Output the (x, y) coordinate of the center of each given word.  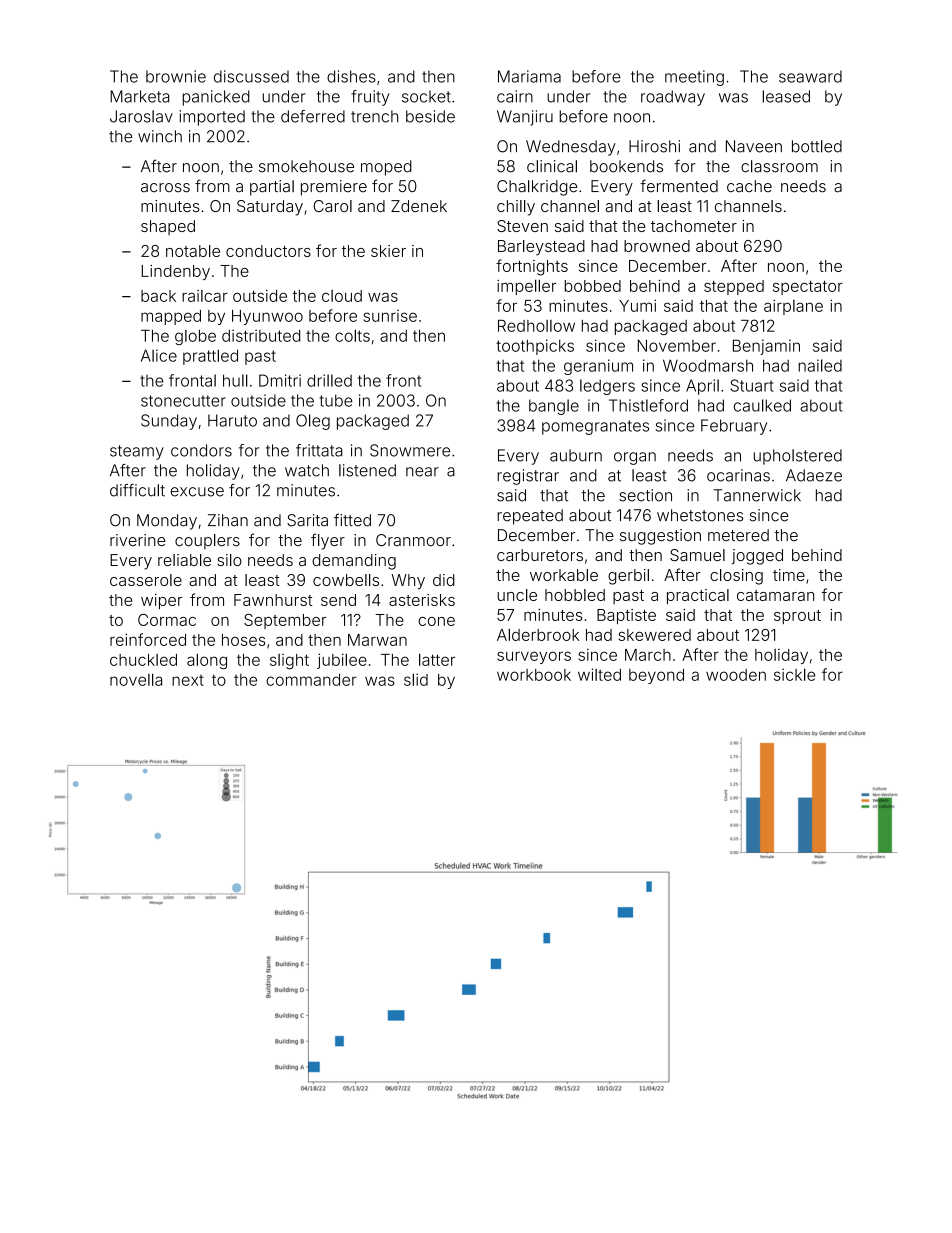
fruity (370, 98)
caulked (762, 405)
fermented (679, 186)
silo (229, 560)
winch (160, 136)
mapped (171, 317)
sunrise (390, 316)
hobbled (575, 595)
